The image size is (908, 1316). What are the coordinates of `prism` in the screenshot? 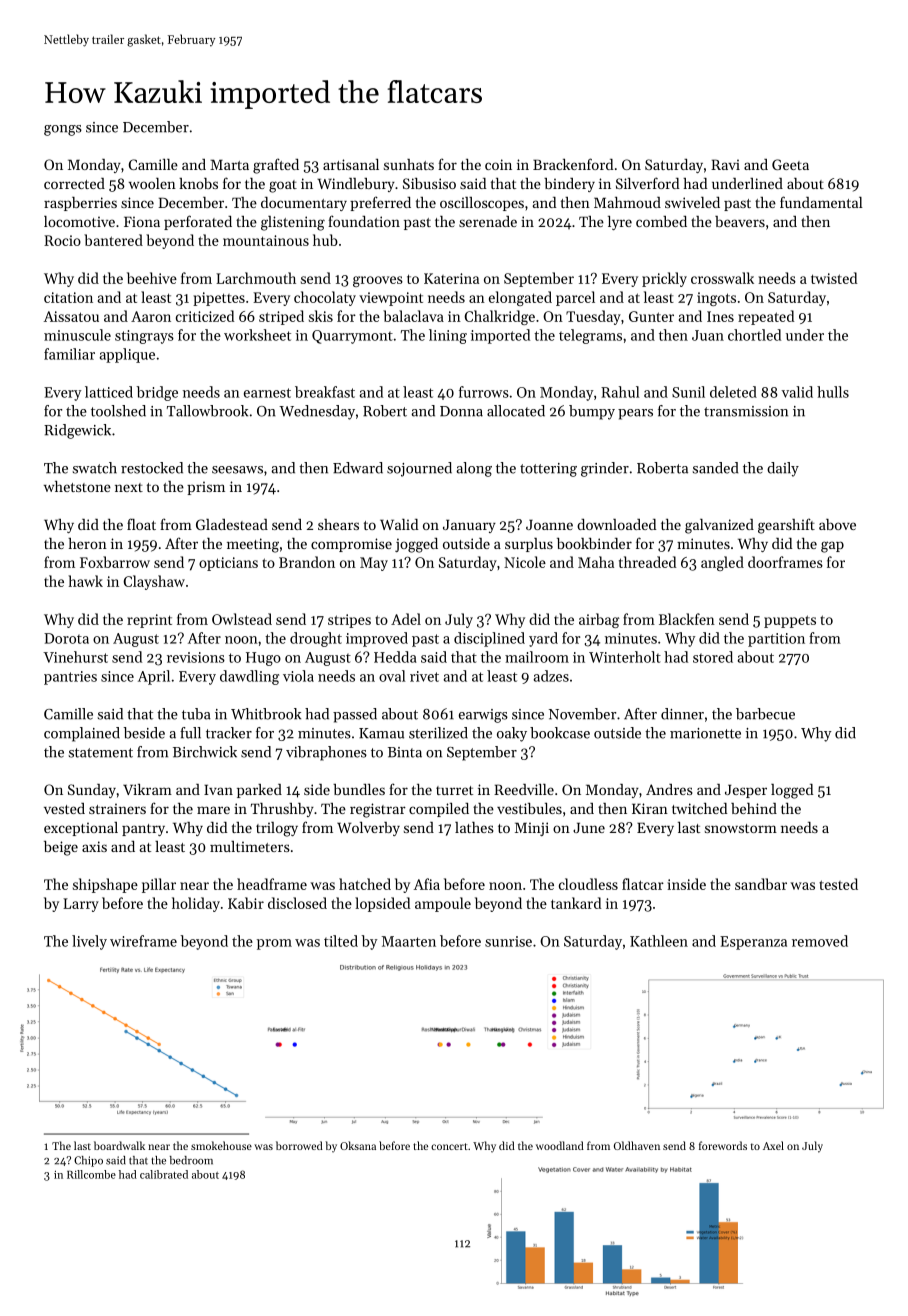 It's located at (206, 488).
